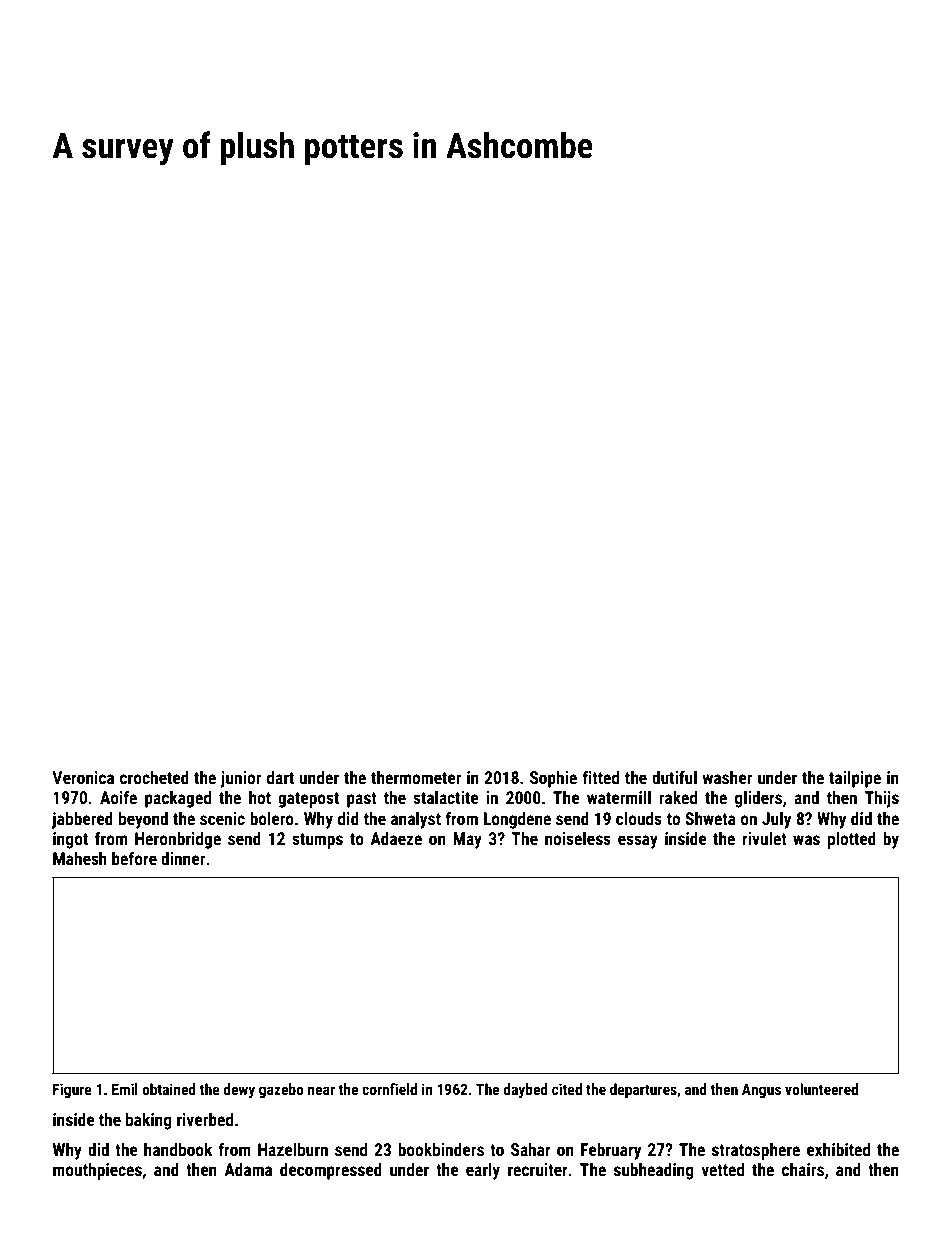 This image has height=1233, width=952. What do you see at coordinates (638, 842) in the image?
I see `essay` at bounding box center [638, 842].
